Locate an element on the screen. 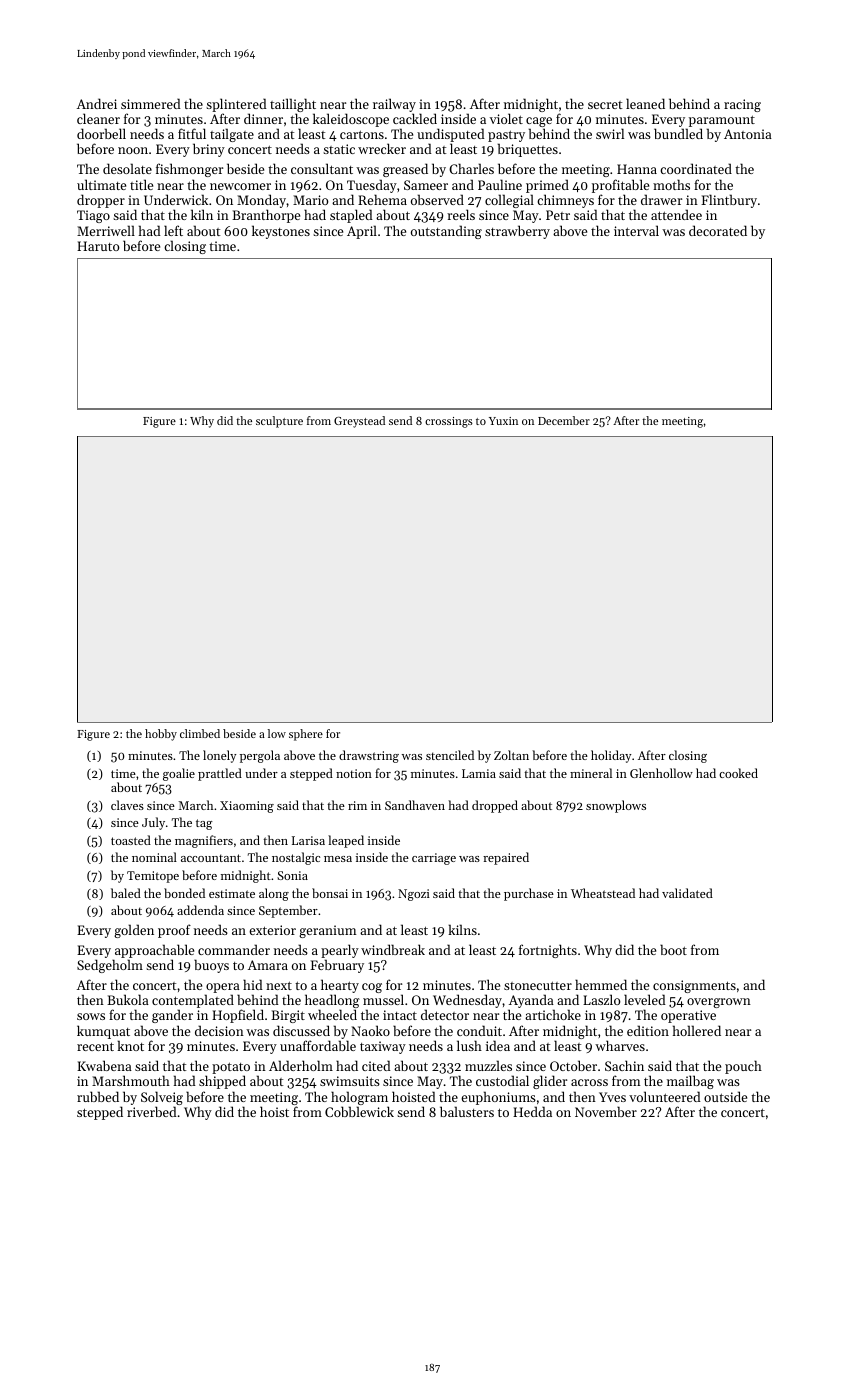 This screenshot has height=1400, width=849. sphere is located at coordinates (306, 735).
